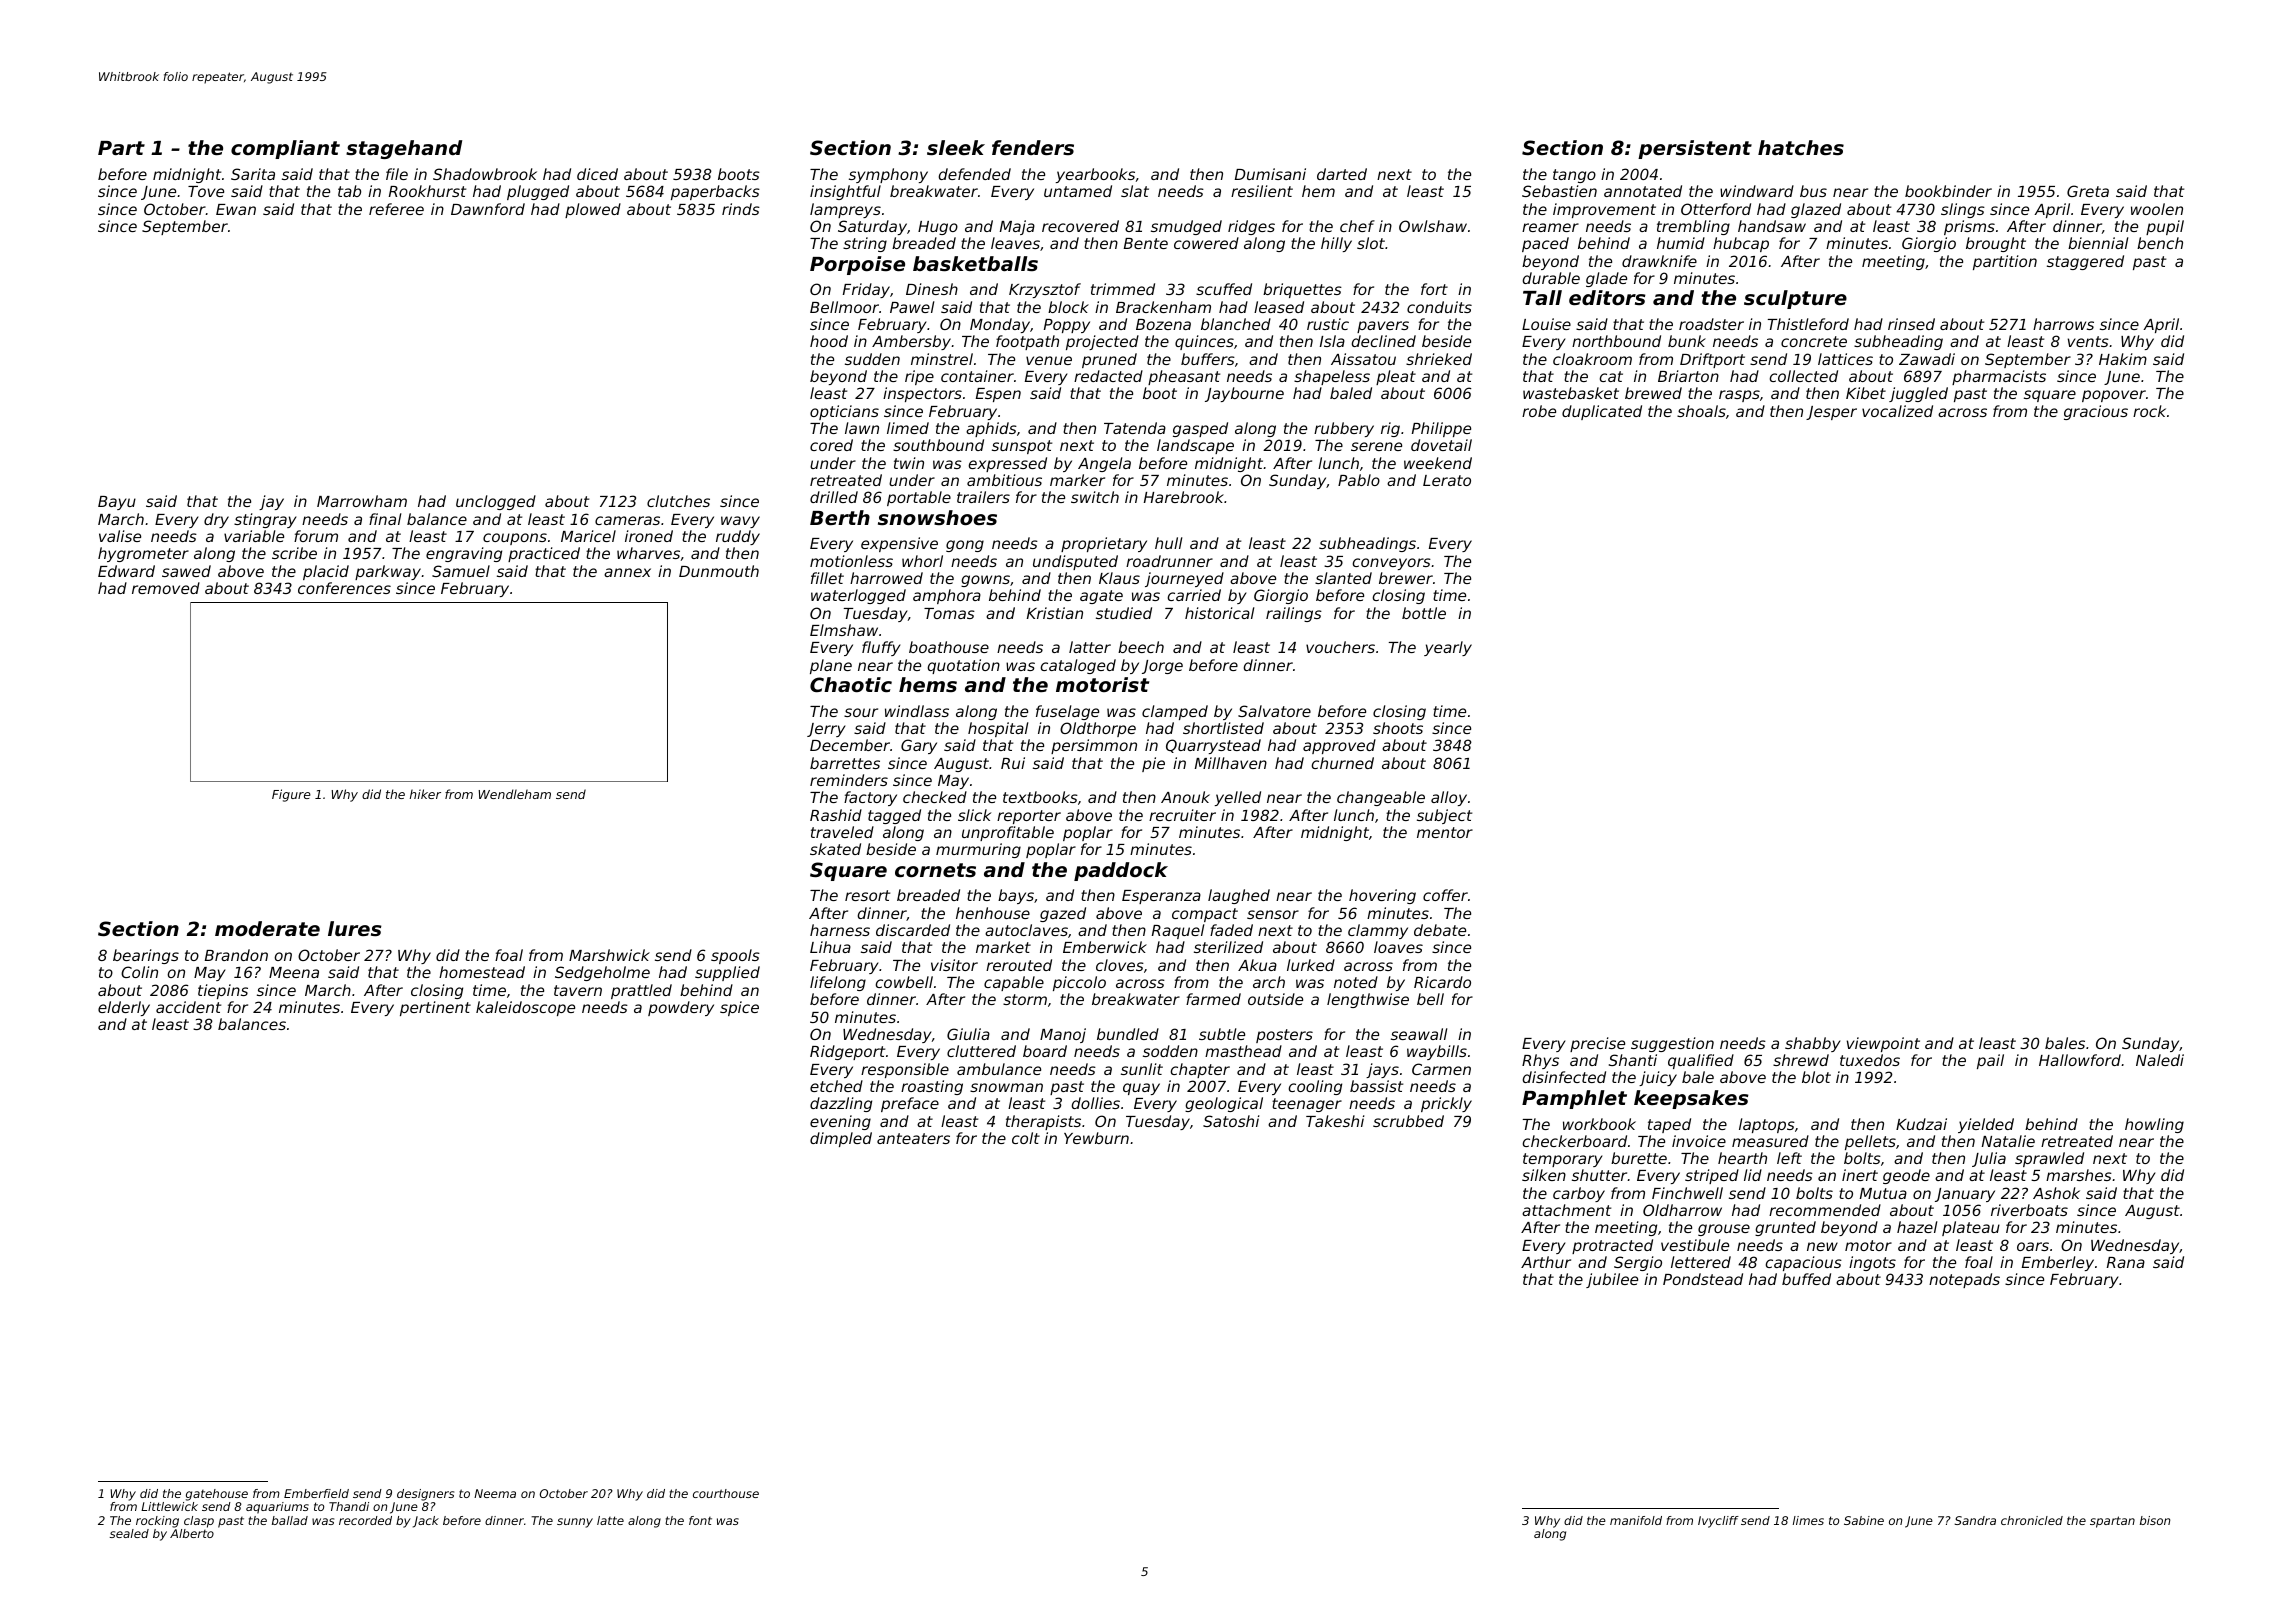 This screenshot has width=2282, height=1614. What do you see at coordinates (236, 209) in the screenshot?
I see `Ewan` at bounding box center [236, 209].
